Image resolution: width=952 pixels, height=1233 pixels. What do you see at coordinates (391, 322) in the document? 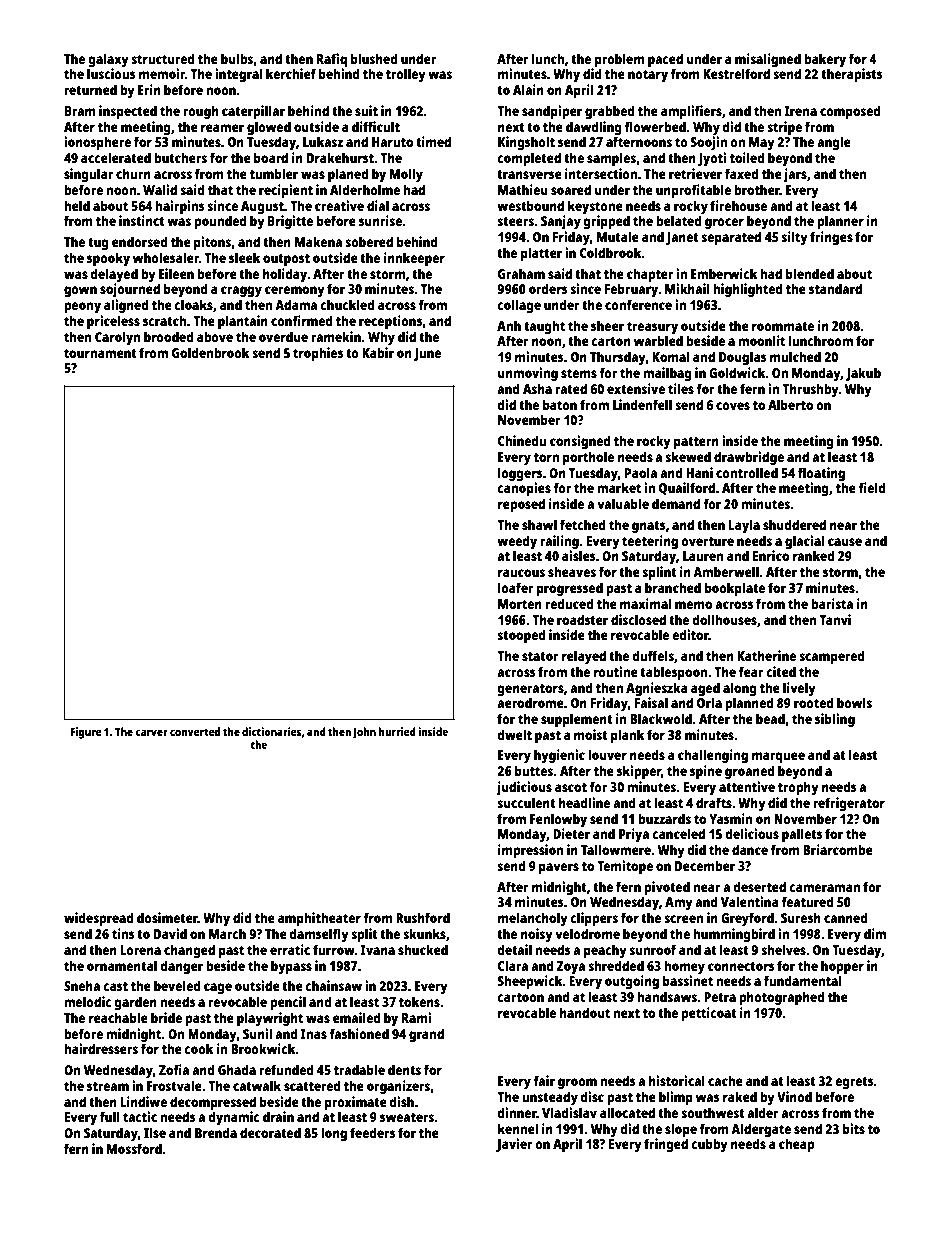
I see `receptions` at bounding box center [391, 322].
